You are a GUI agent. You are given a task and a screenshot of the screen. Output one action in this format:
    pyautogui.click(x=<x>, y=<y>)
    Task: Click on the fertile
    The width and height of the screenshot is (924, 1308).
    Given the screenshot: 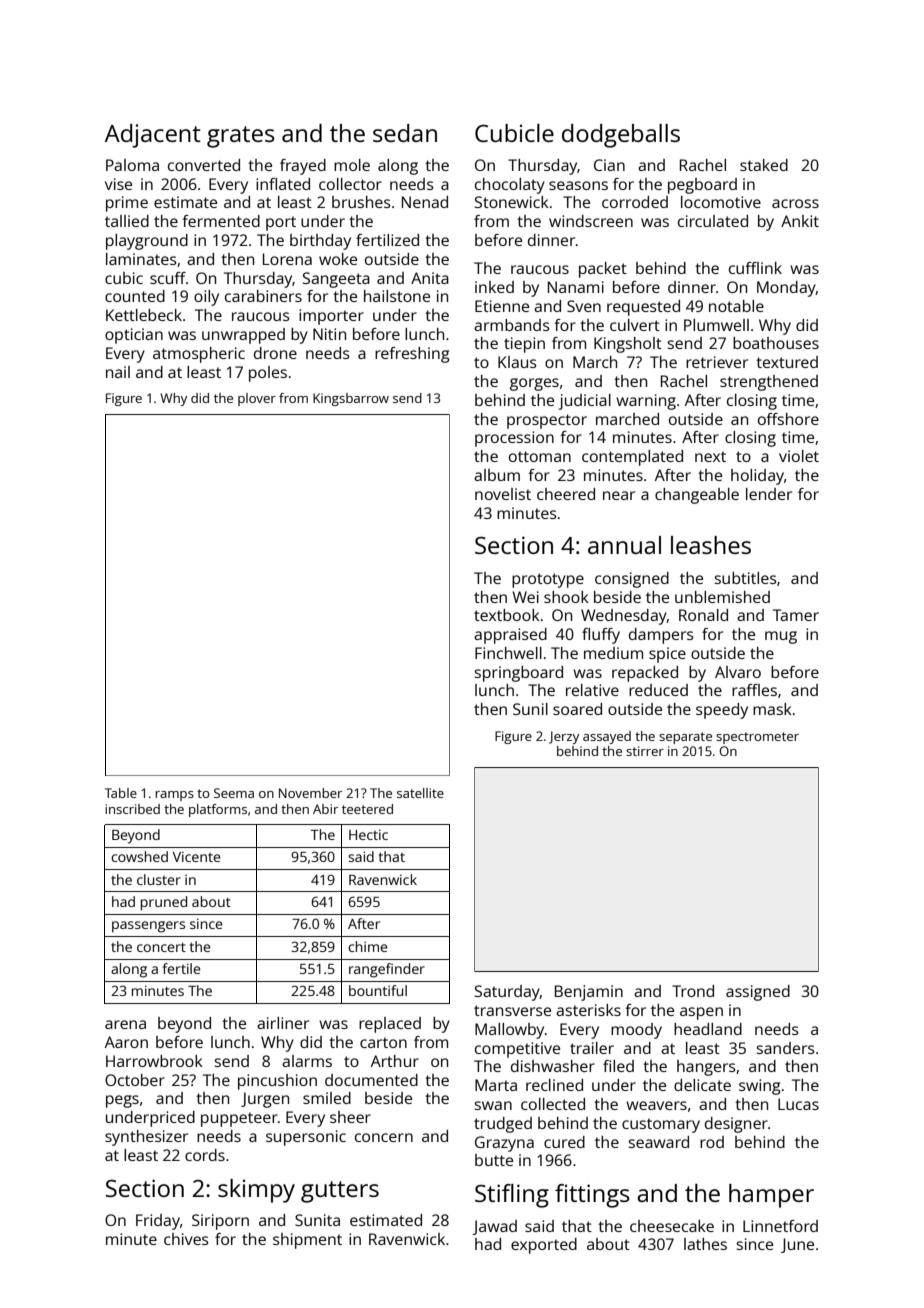 What is the action you would take?
    pyautogui.click(x=182, y=968)
